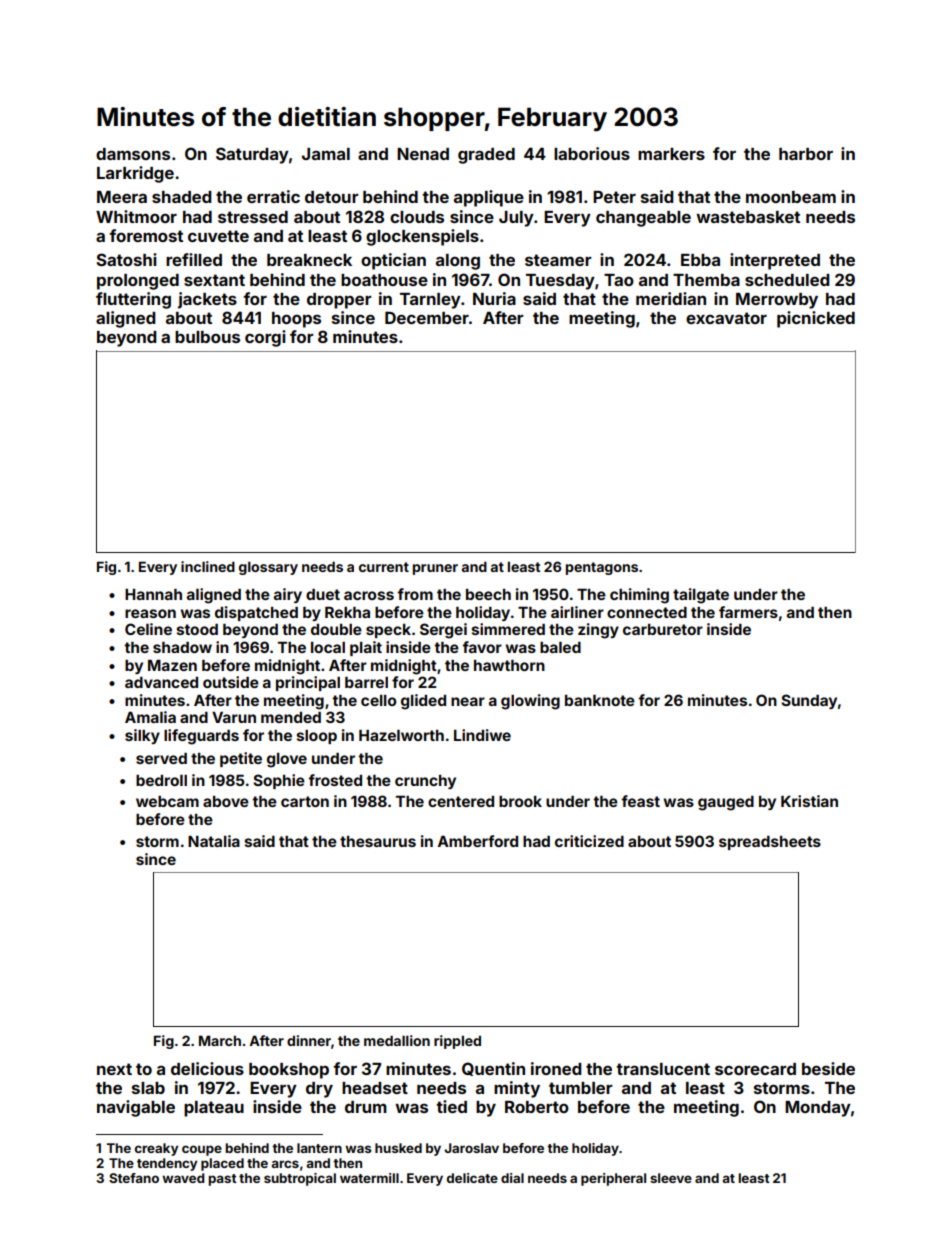 The width and height of the screenshot is (952, 1233). I want to click on Nenad, so click(423, 154).
